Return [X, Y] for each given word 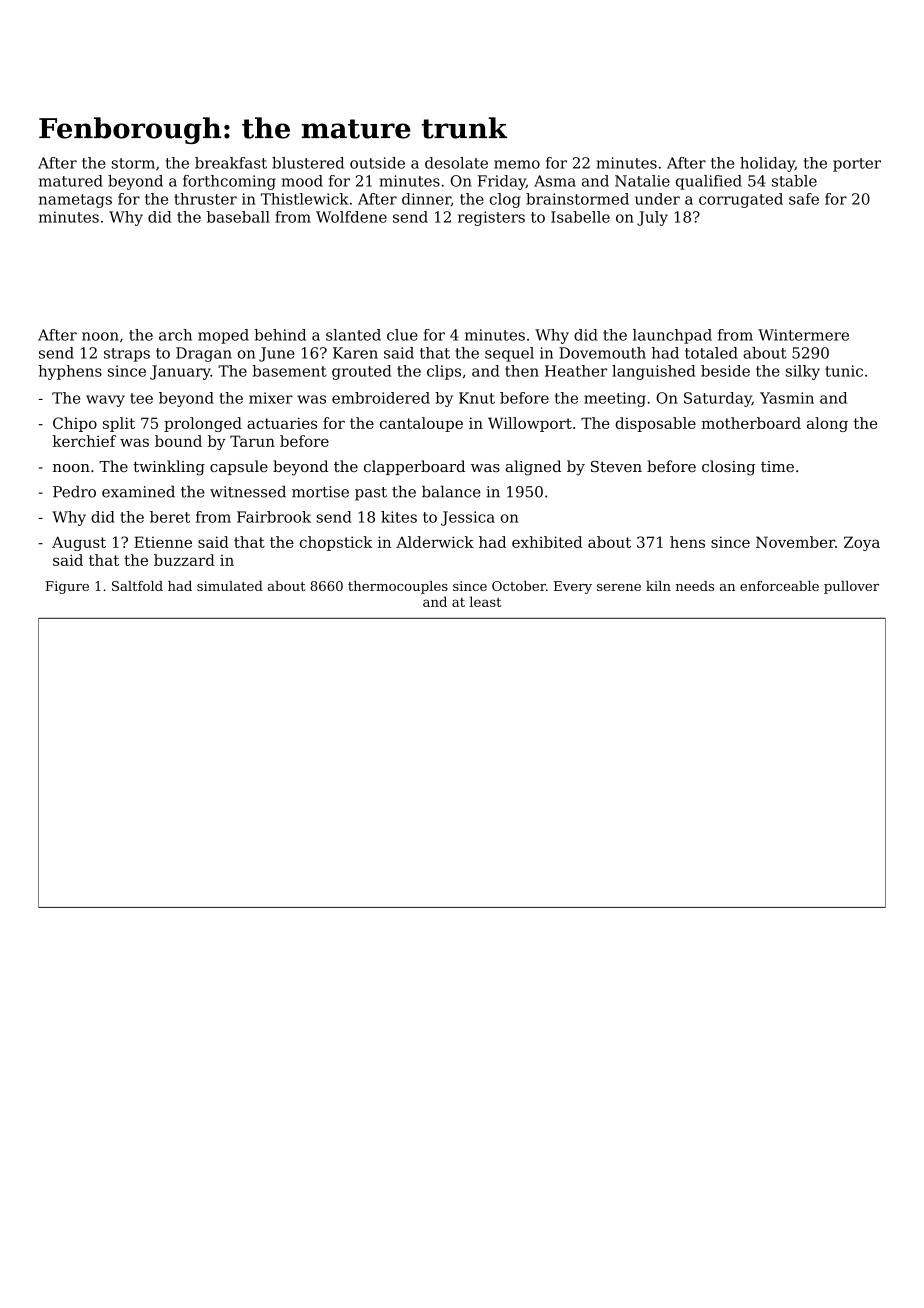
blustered [308, 163]
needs [695, 586]
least [485, 601]
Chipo [75, 424]
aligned [533, 468]
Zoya [862, 543]
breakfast [231, 163]
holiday [767, 164]
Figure [67, 587]
